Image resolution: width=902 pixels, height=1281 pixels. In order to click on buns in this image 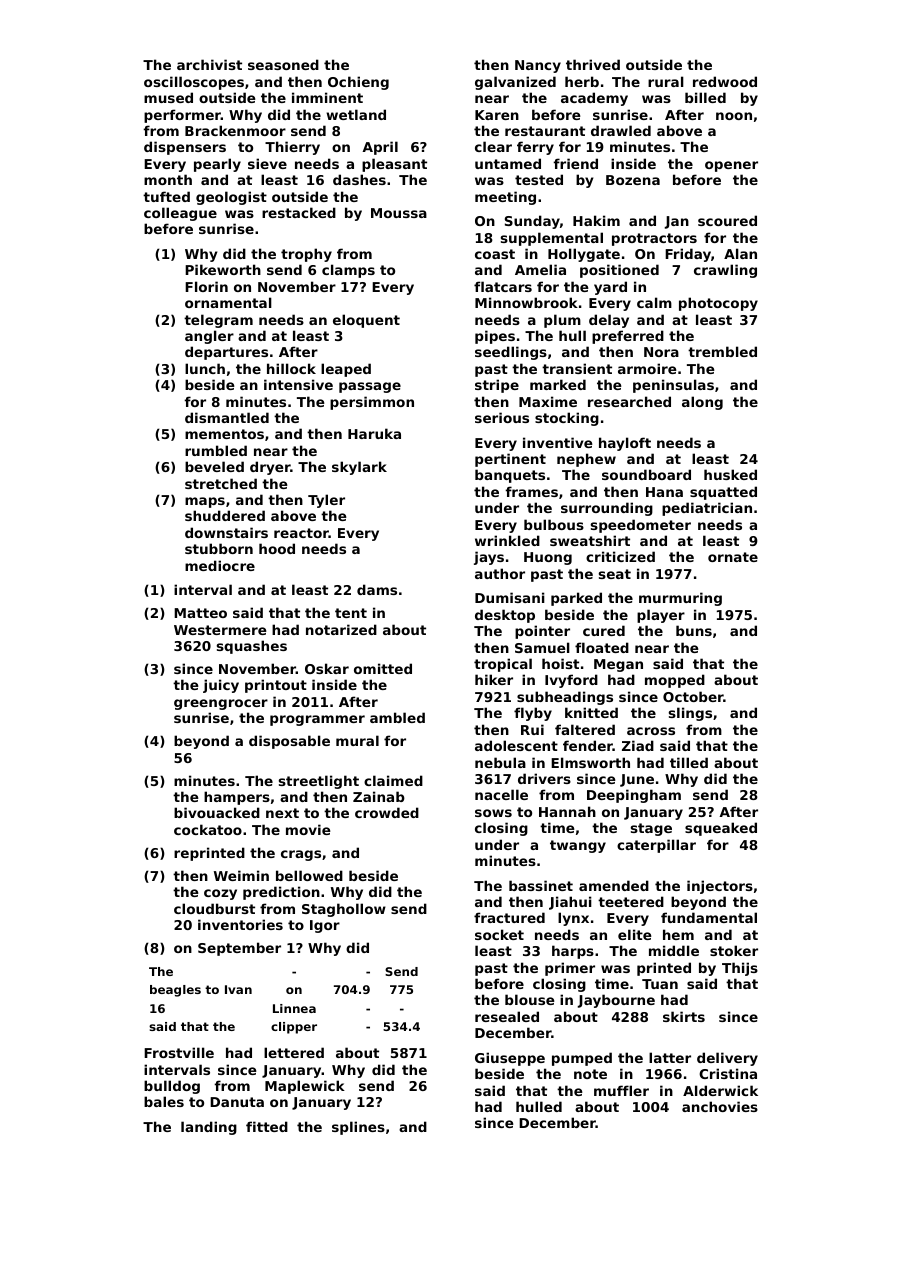, I will do `click(694, 630)`.
